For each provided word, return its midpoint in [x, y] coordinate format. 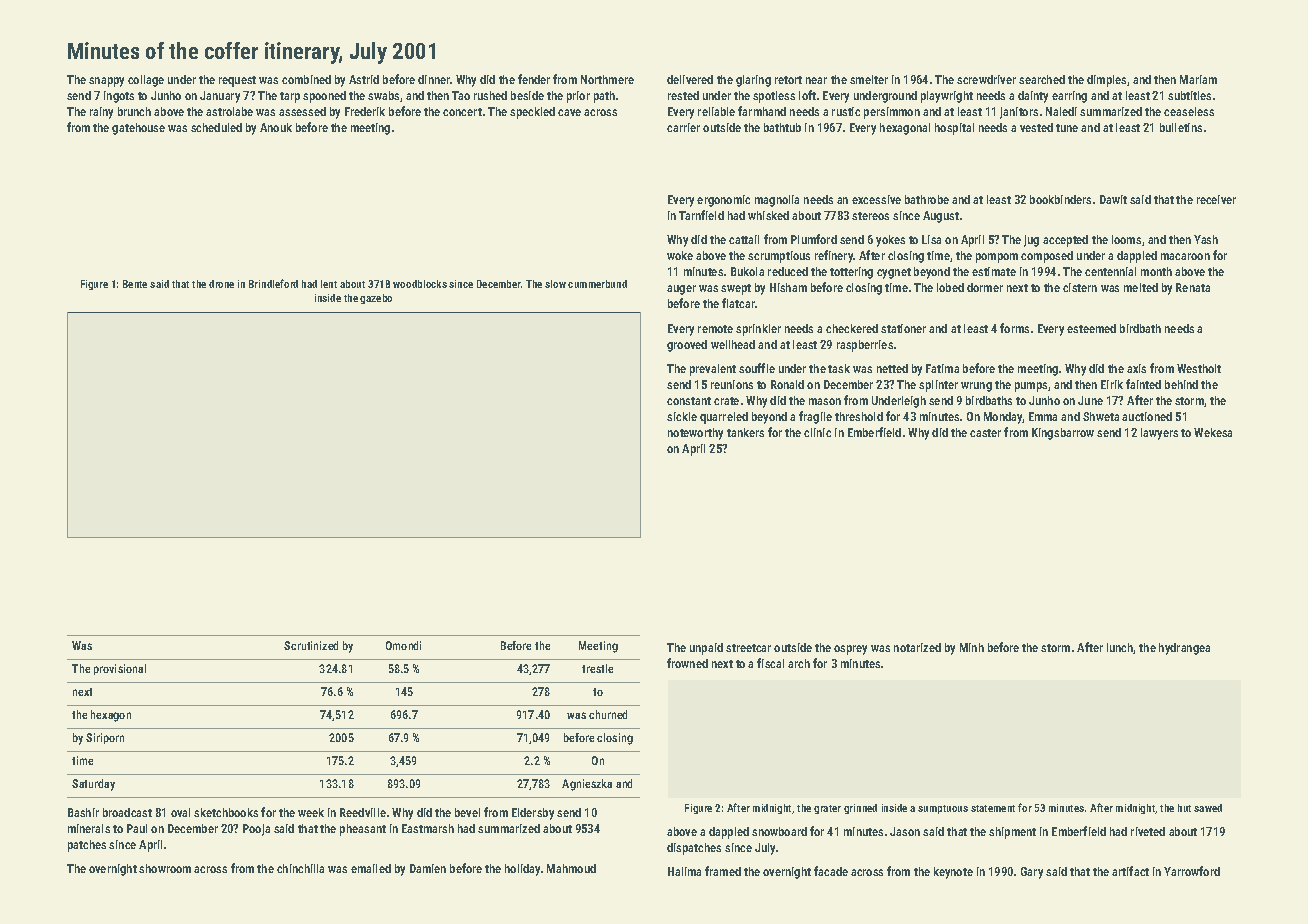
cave [569, 112]
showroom [165, 868]
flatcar [738, 303]
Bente [135, 284]
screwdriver [986, 79]
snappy [106, 82]
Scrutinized [311, 645]
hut [1184, 808]
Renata [1193, 287]
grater [827, 809]
